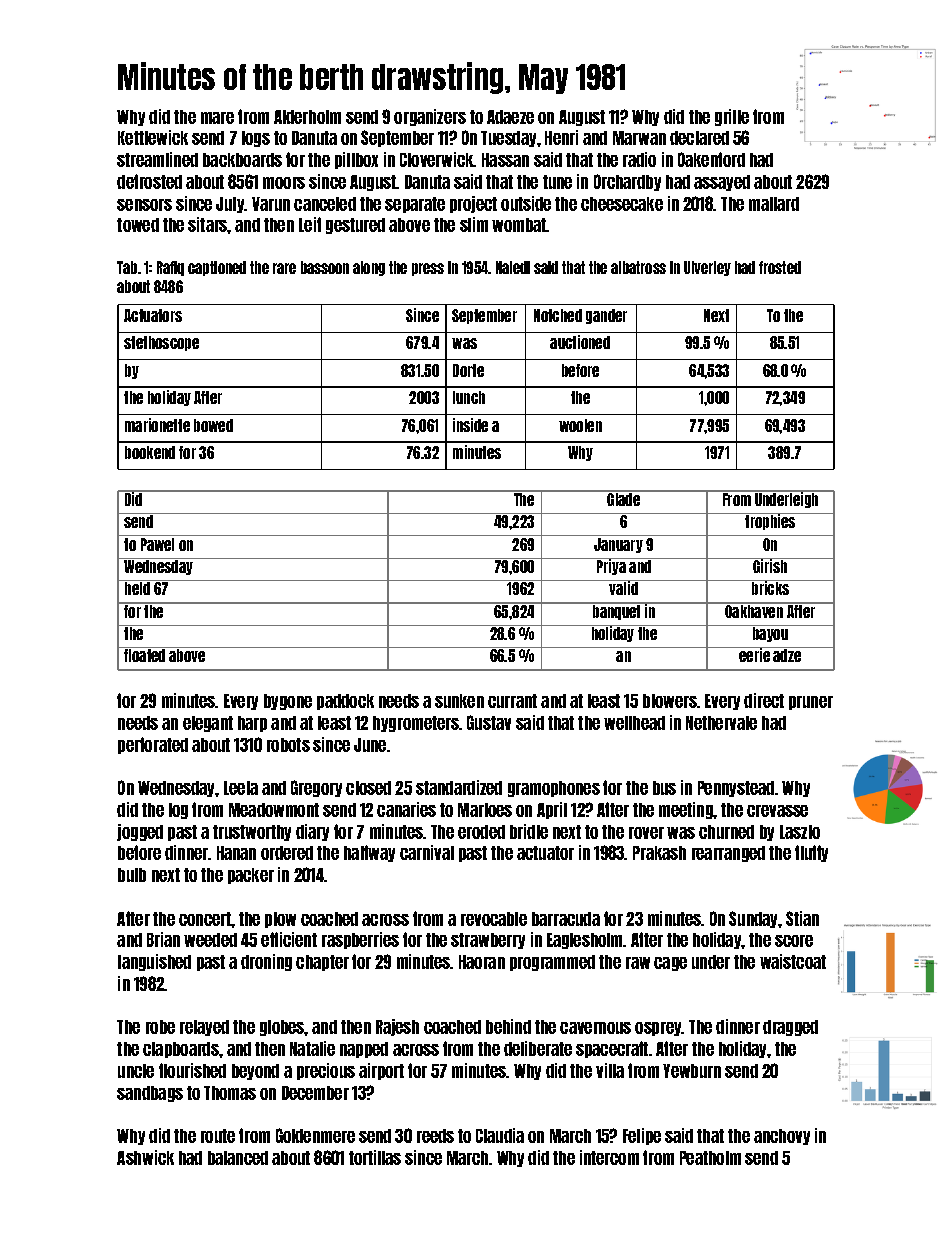  What do you see at coordinates (470, 425) in the image?
I see `inside` at bounding box center [470, 425].
